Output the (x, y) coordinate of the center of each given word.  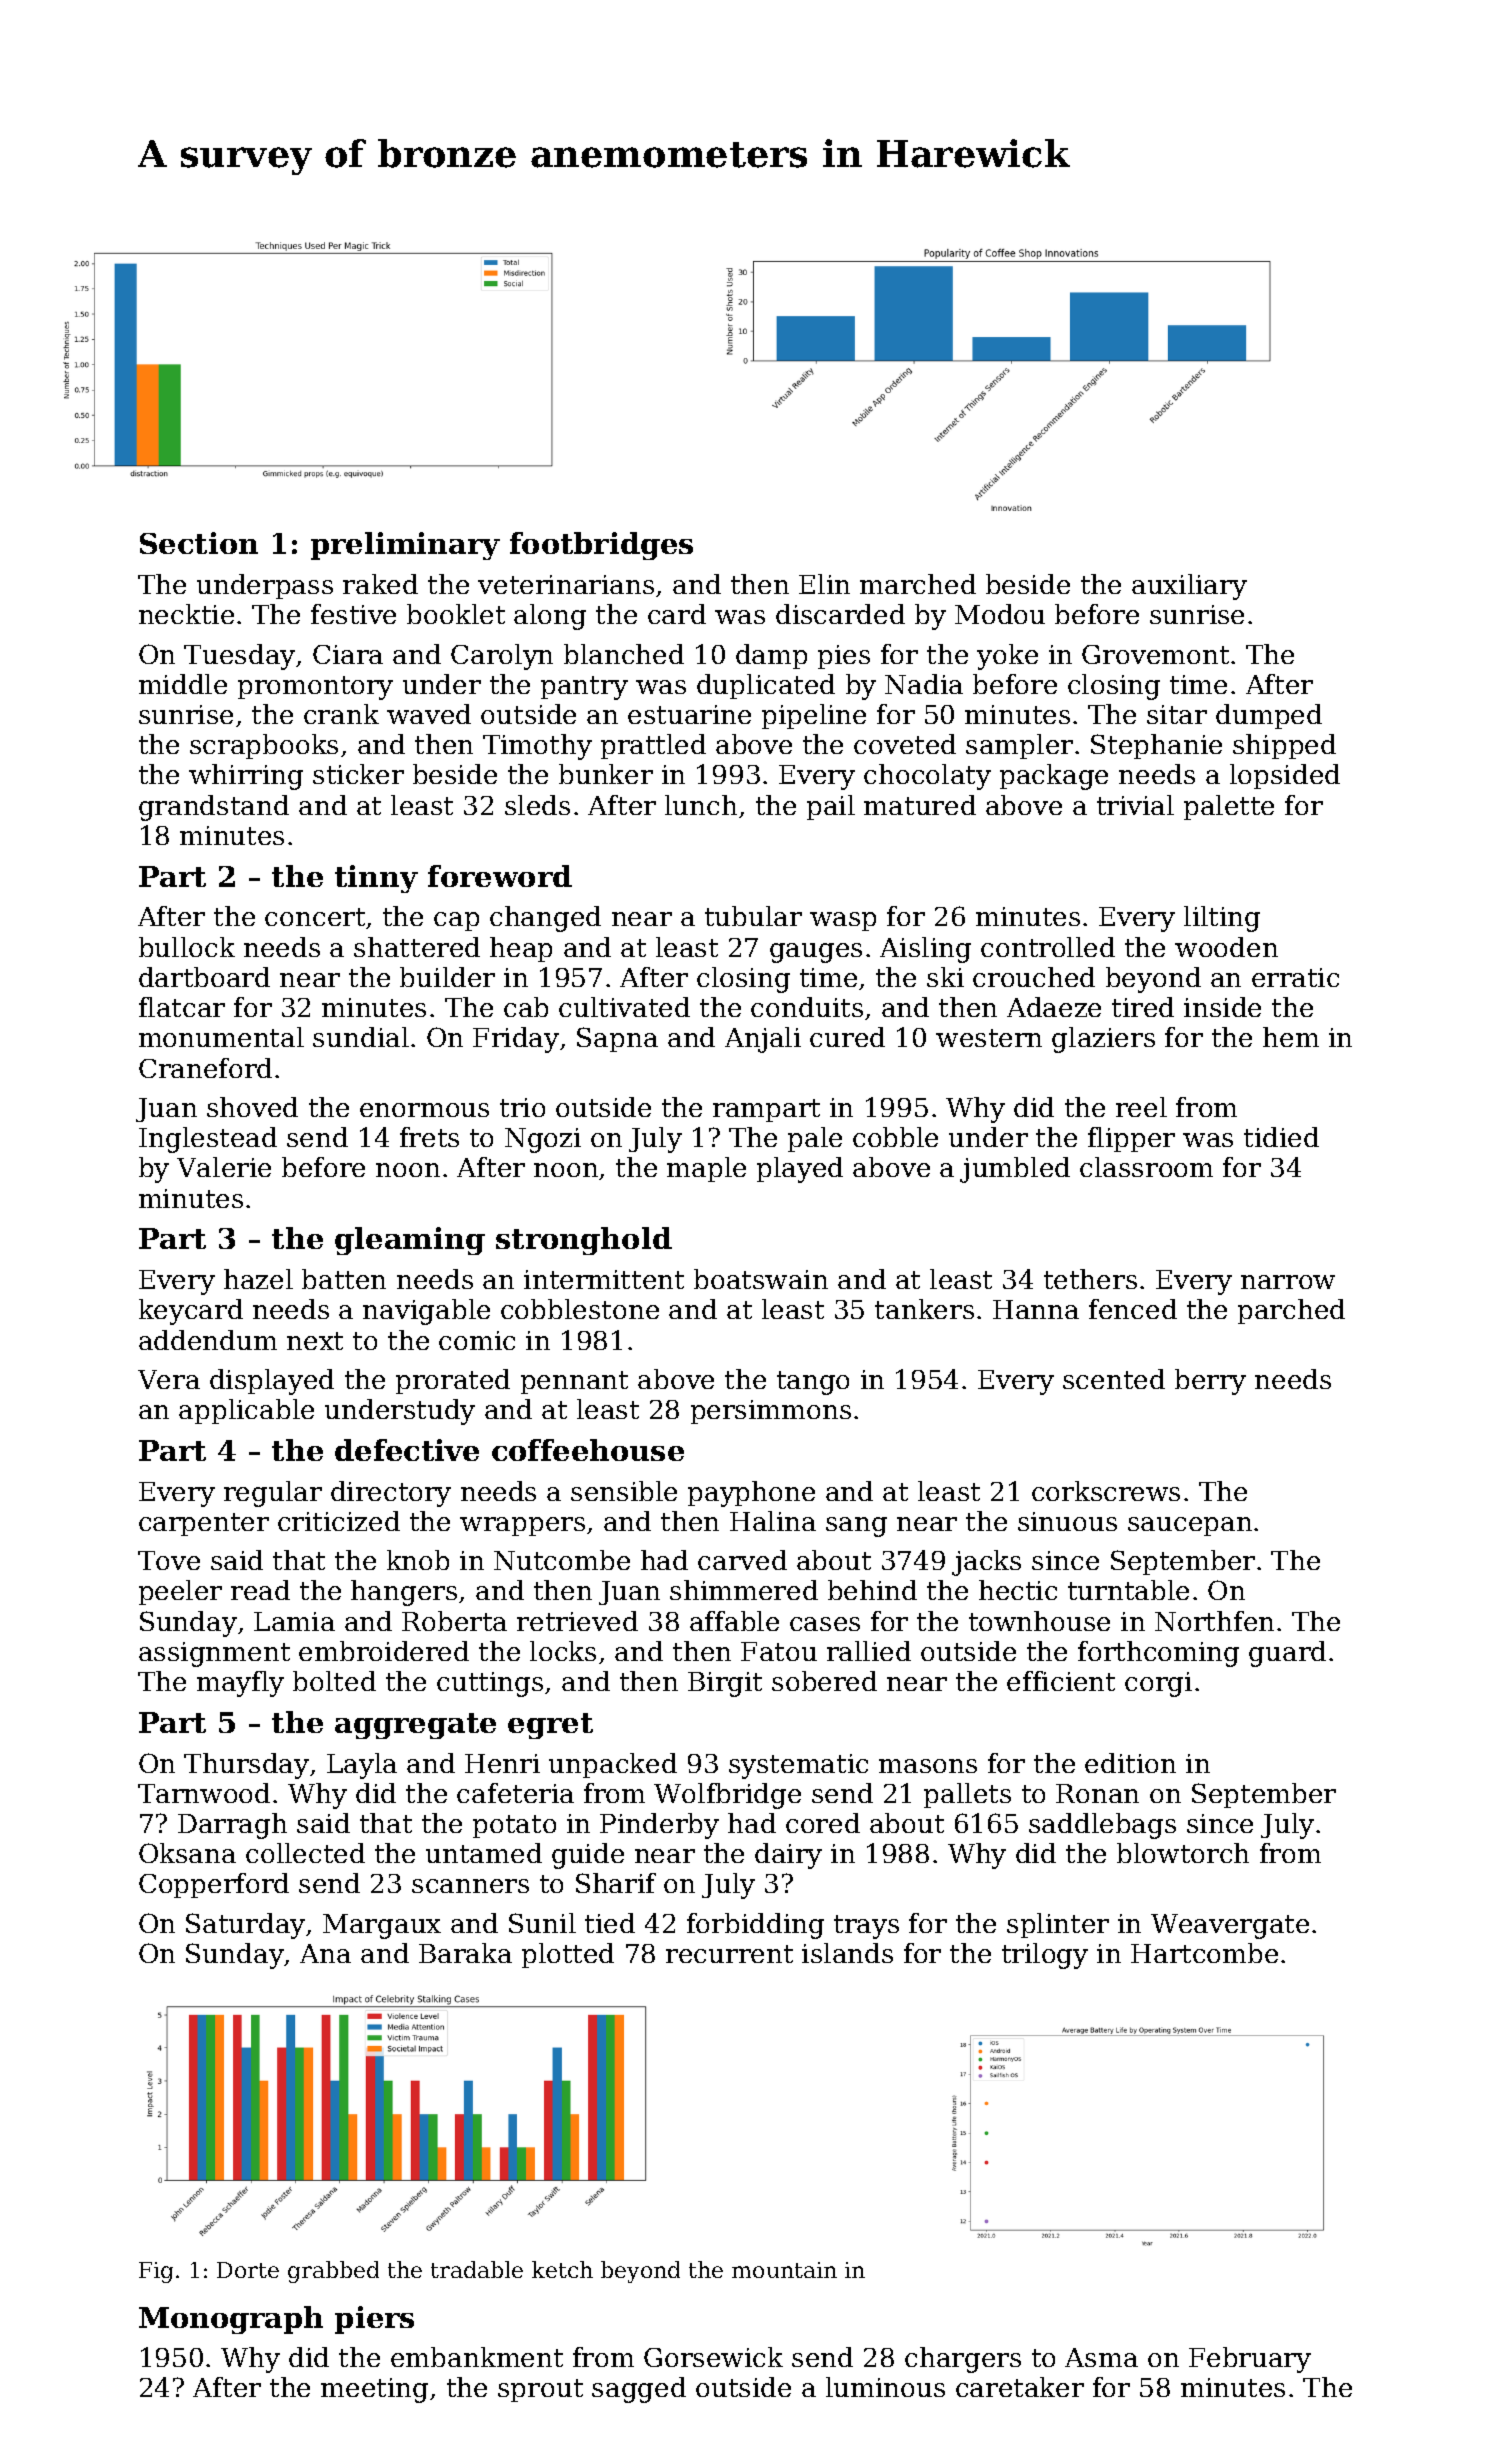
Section (199, 543)
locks (563, 1651)
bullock (187, 947)
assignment (214, 1654)
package (1054, 777)
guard (1287, 1654)
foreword (500, 876)
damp (771, 656)
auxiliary (1189, 587)
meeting (374, 2390)
